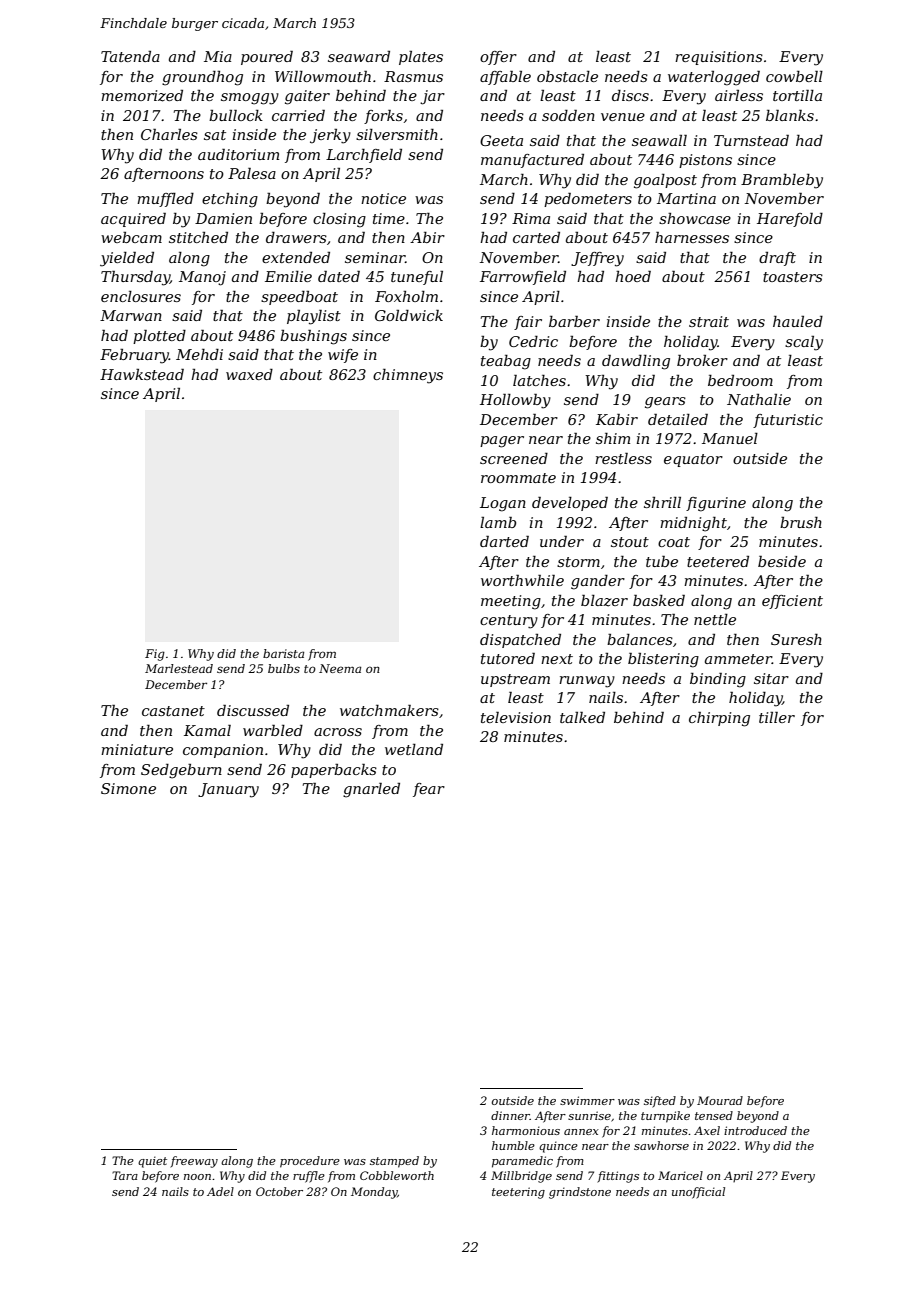 The image size is (924, 1308). I want to click on barista, so click(283, 653).
